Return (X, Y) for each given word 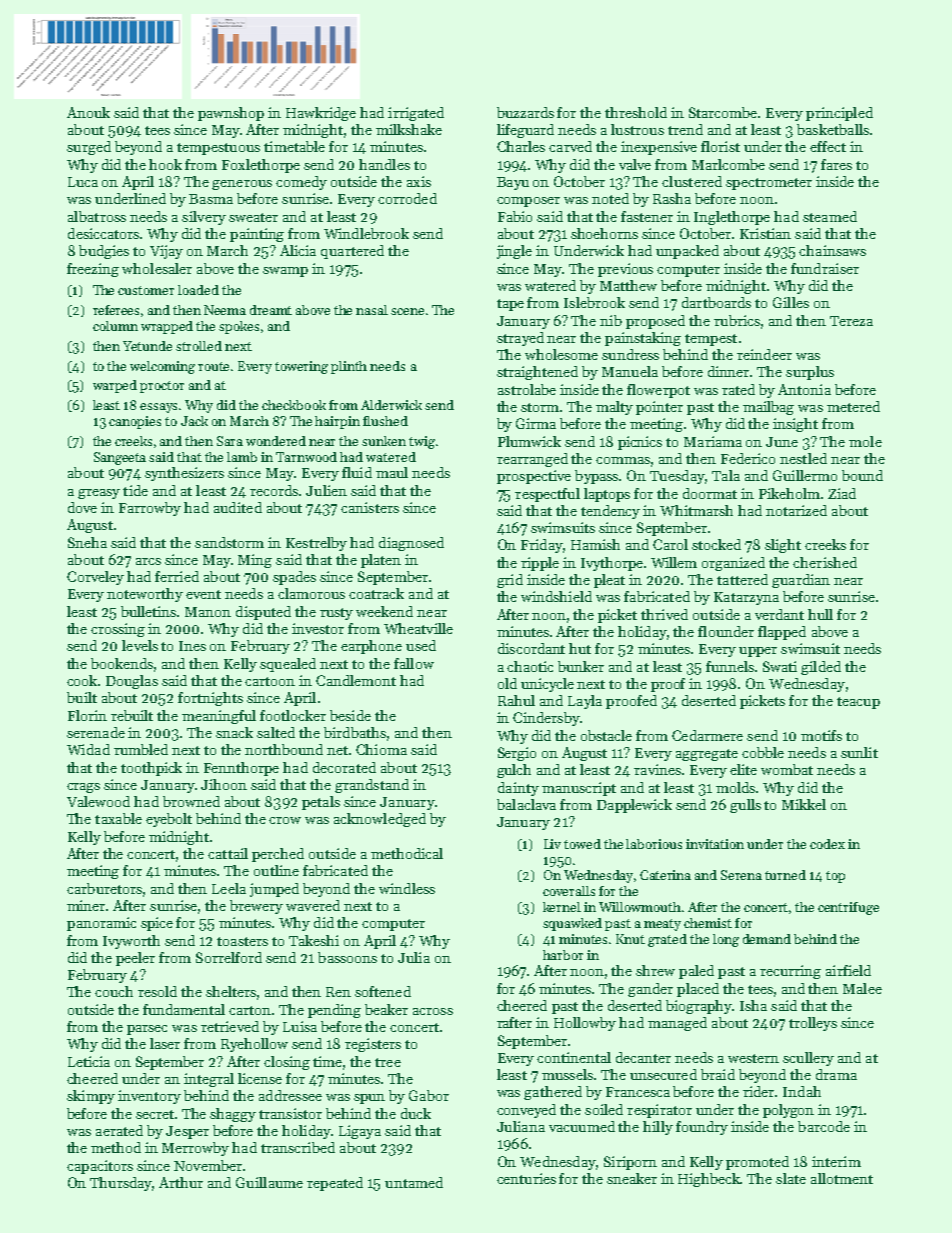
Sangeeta (120, 458)
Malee (862, 988)
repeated (335, 1184)
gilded (821, 668)
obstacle (606, 735)
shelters (231, 991)
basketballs (833, 129)
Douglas (132, 682)
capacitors (100, 1167)
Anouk (88, 112)
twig (422, 442)
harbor (563, 955)
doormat (710, 493)
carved (570, 146)
